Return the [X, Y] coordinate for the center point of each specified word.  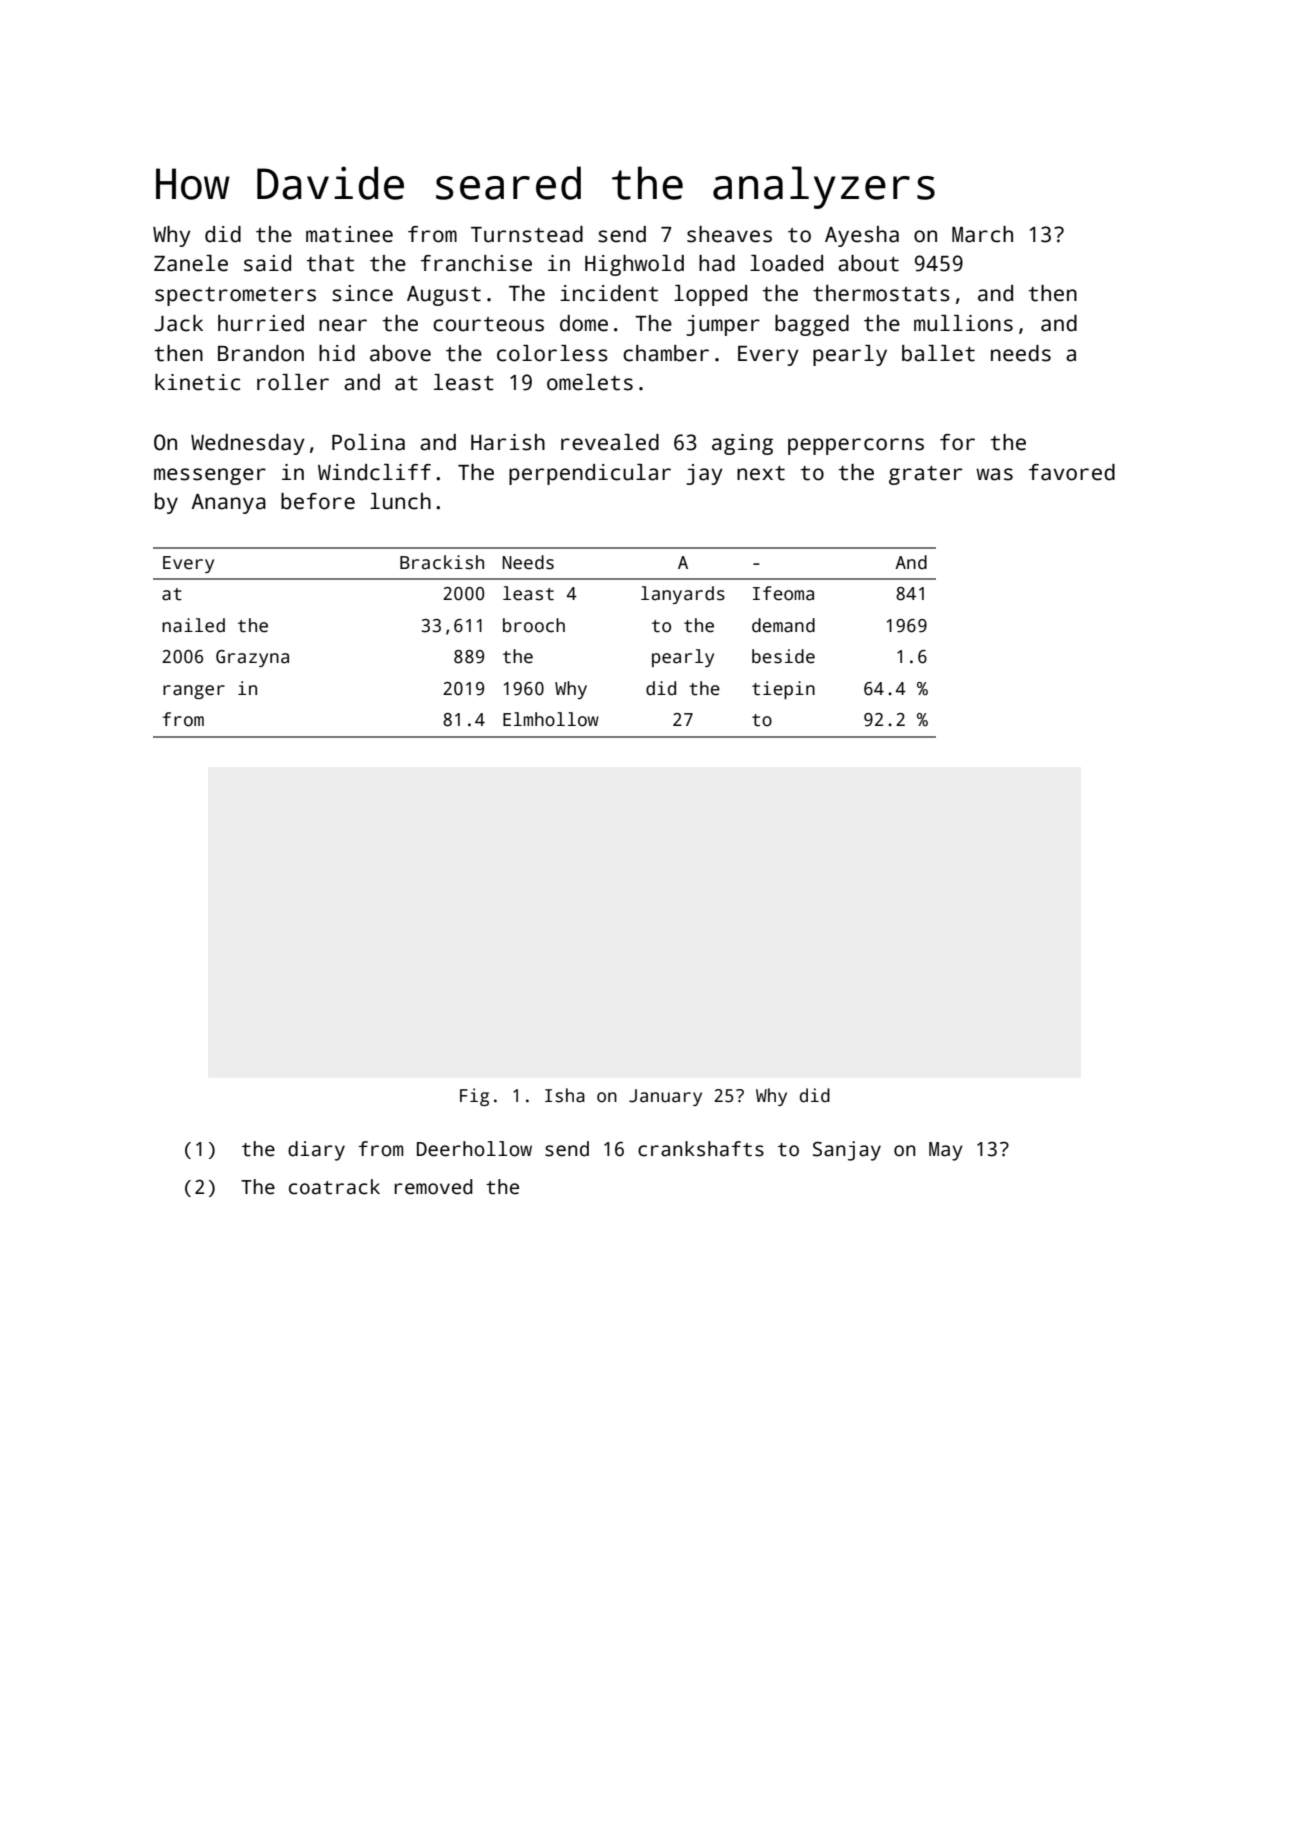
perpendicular [590, 474]
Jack [178, 323]
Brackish [442, 562]
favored [1072, 472]
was [994, 474]
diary [316, 1151]
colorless [552, 353]
